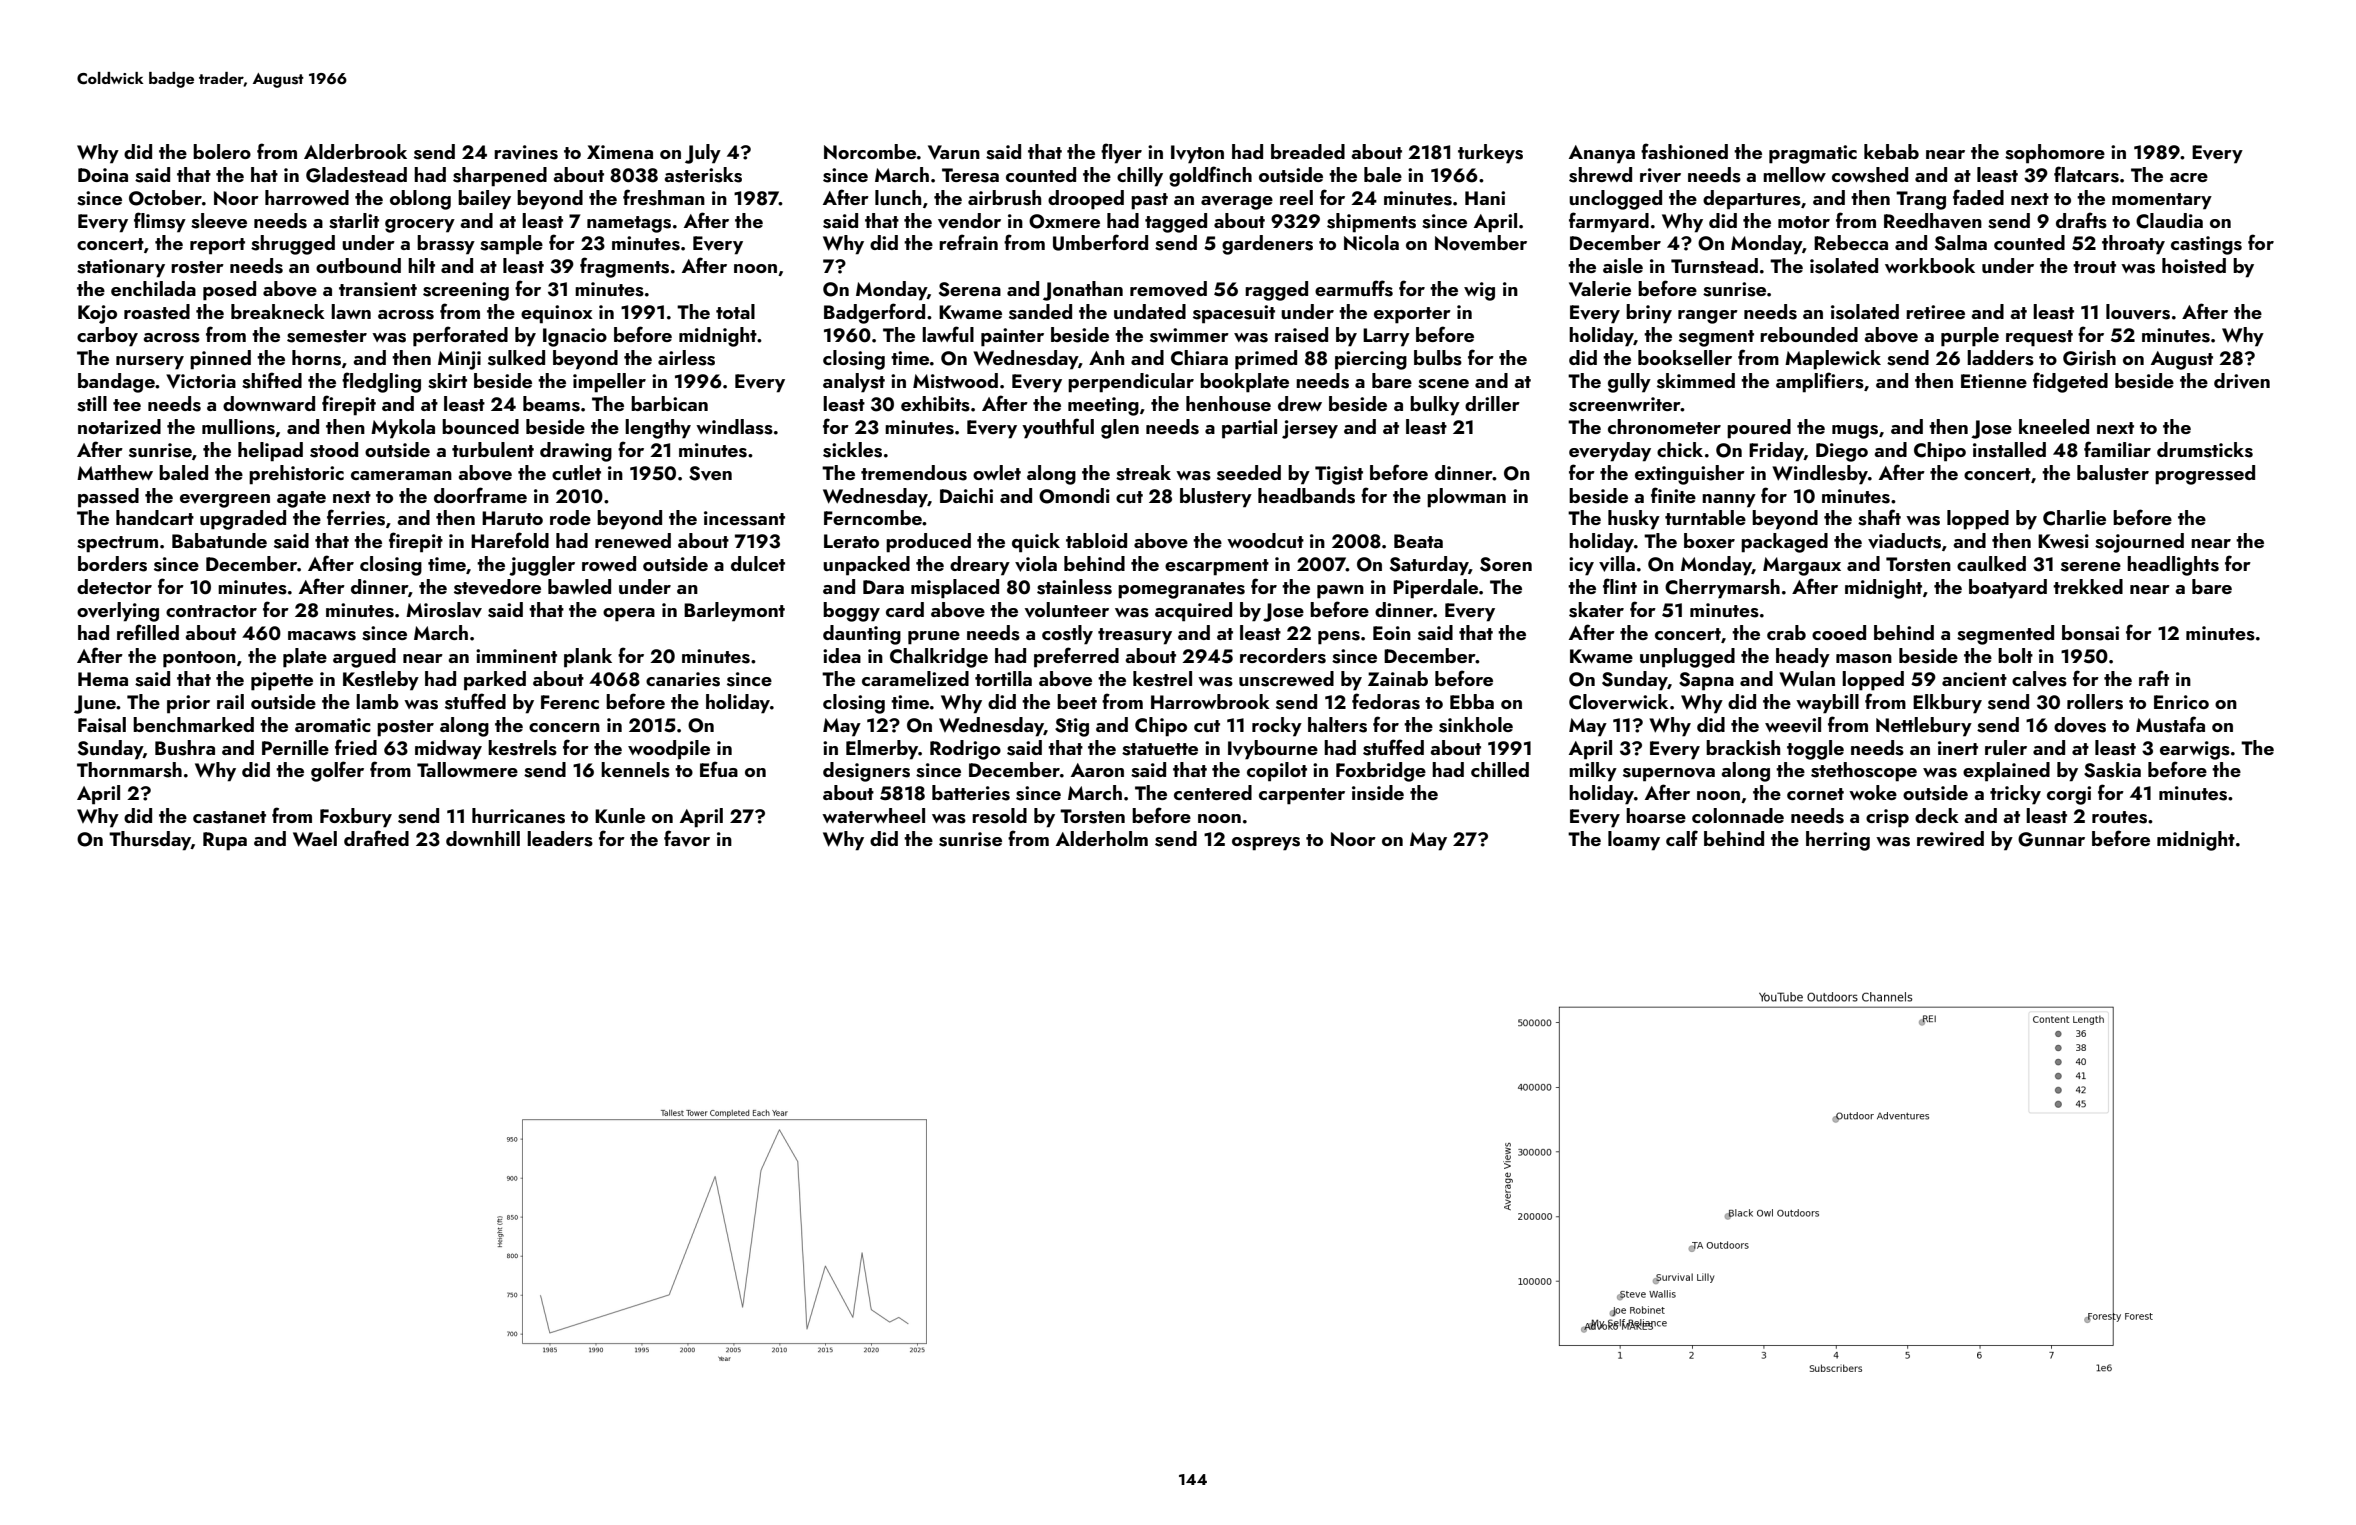  I want to click on opera, so click(629, 615).
